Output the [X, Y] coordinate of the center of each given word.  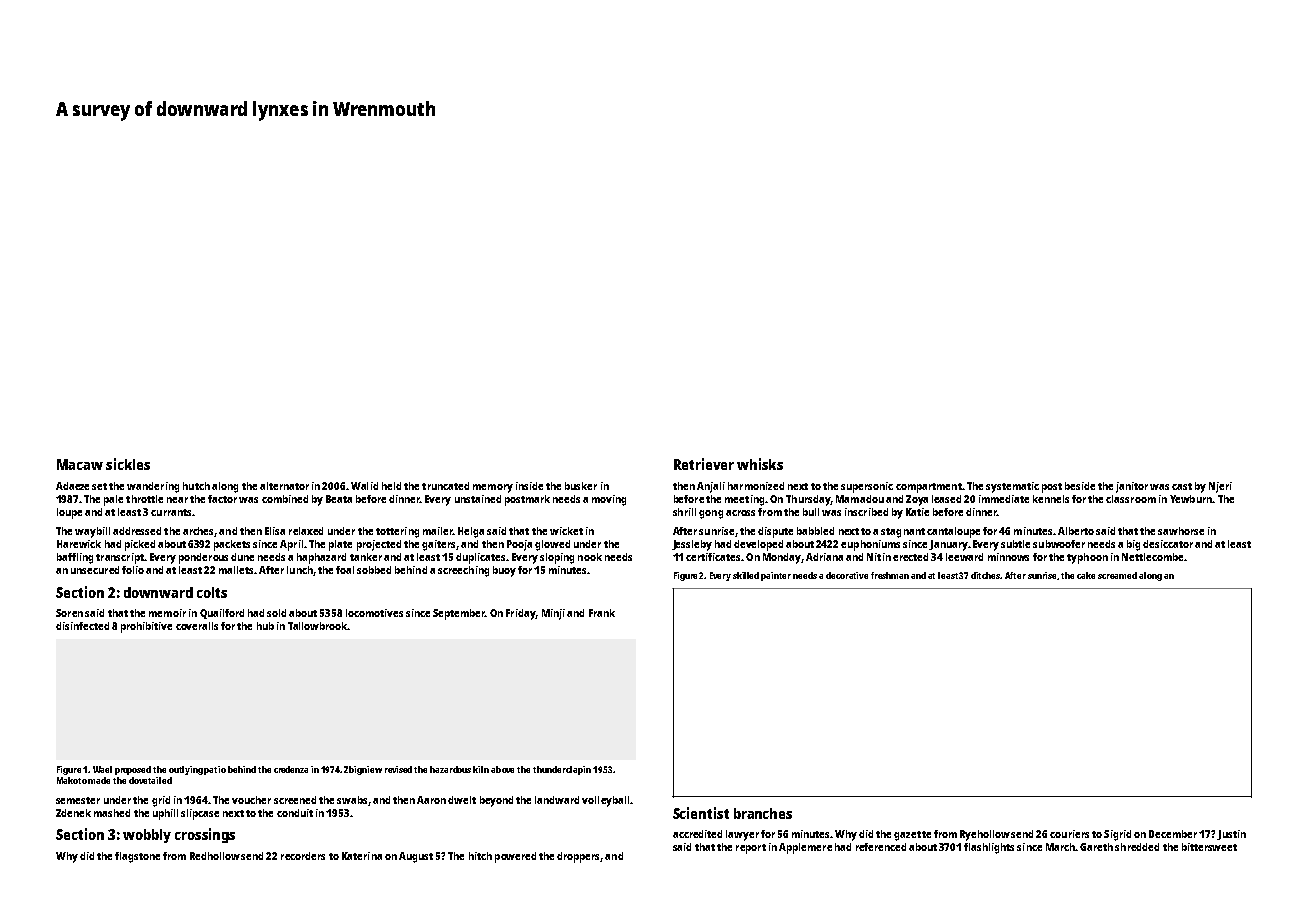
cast [1182, 486]
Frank [602, 613]
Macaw [80, 464]
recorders [303, 856]
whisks [760, 464]
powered [515, 857]
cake [1086, 575]
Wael [102, 769]
